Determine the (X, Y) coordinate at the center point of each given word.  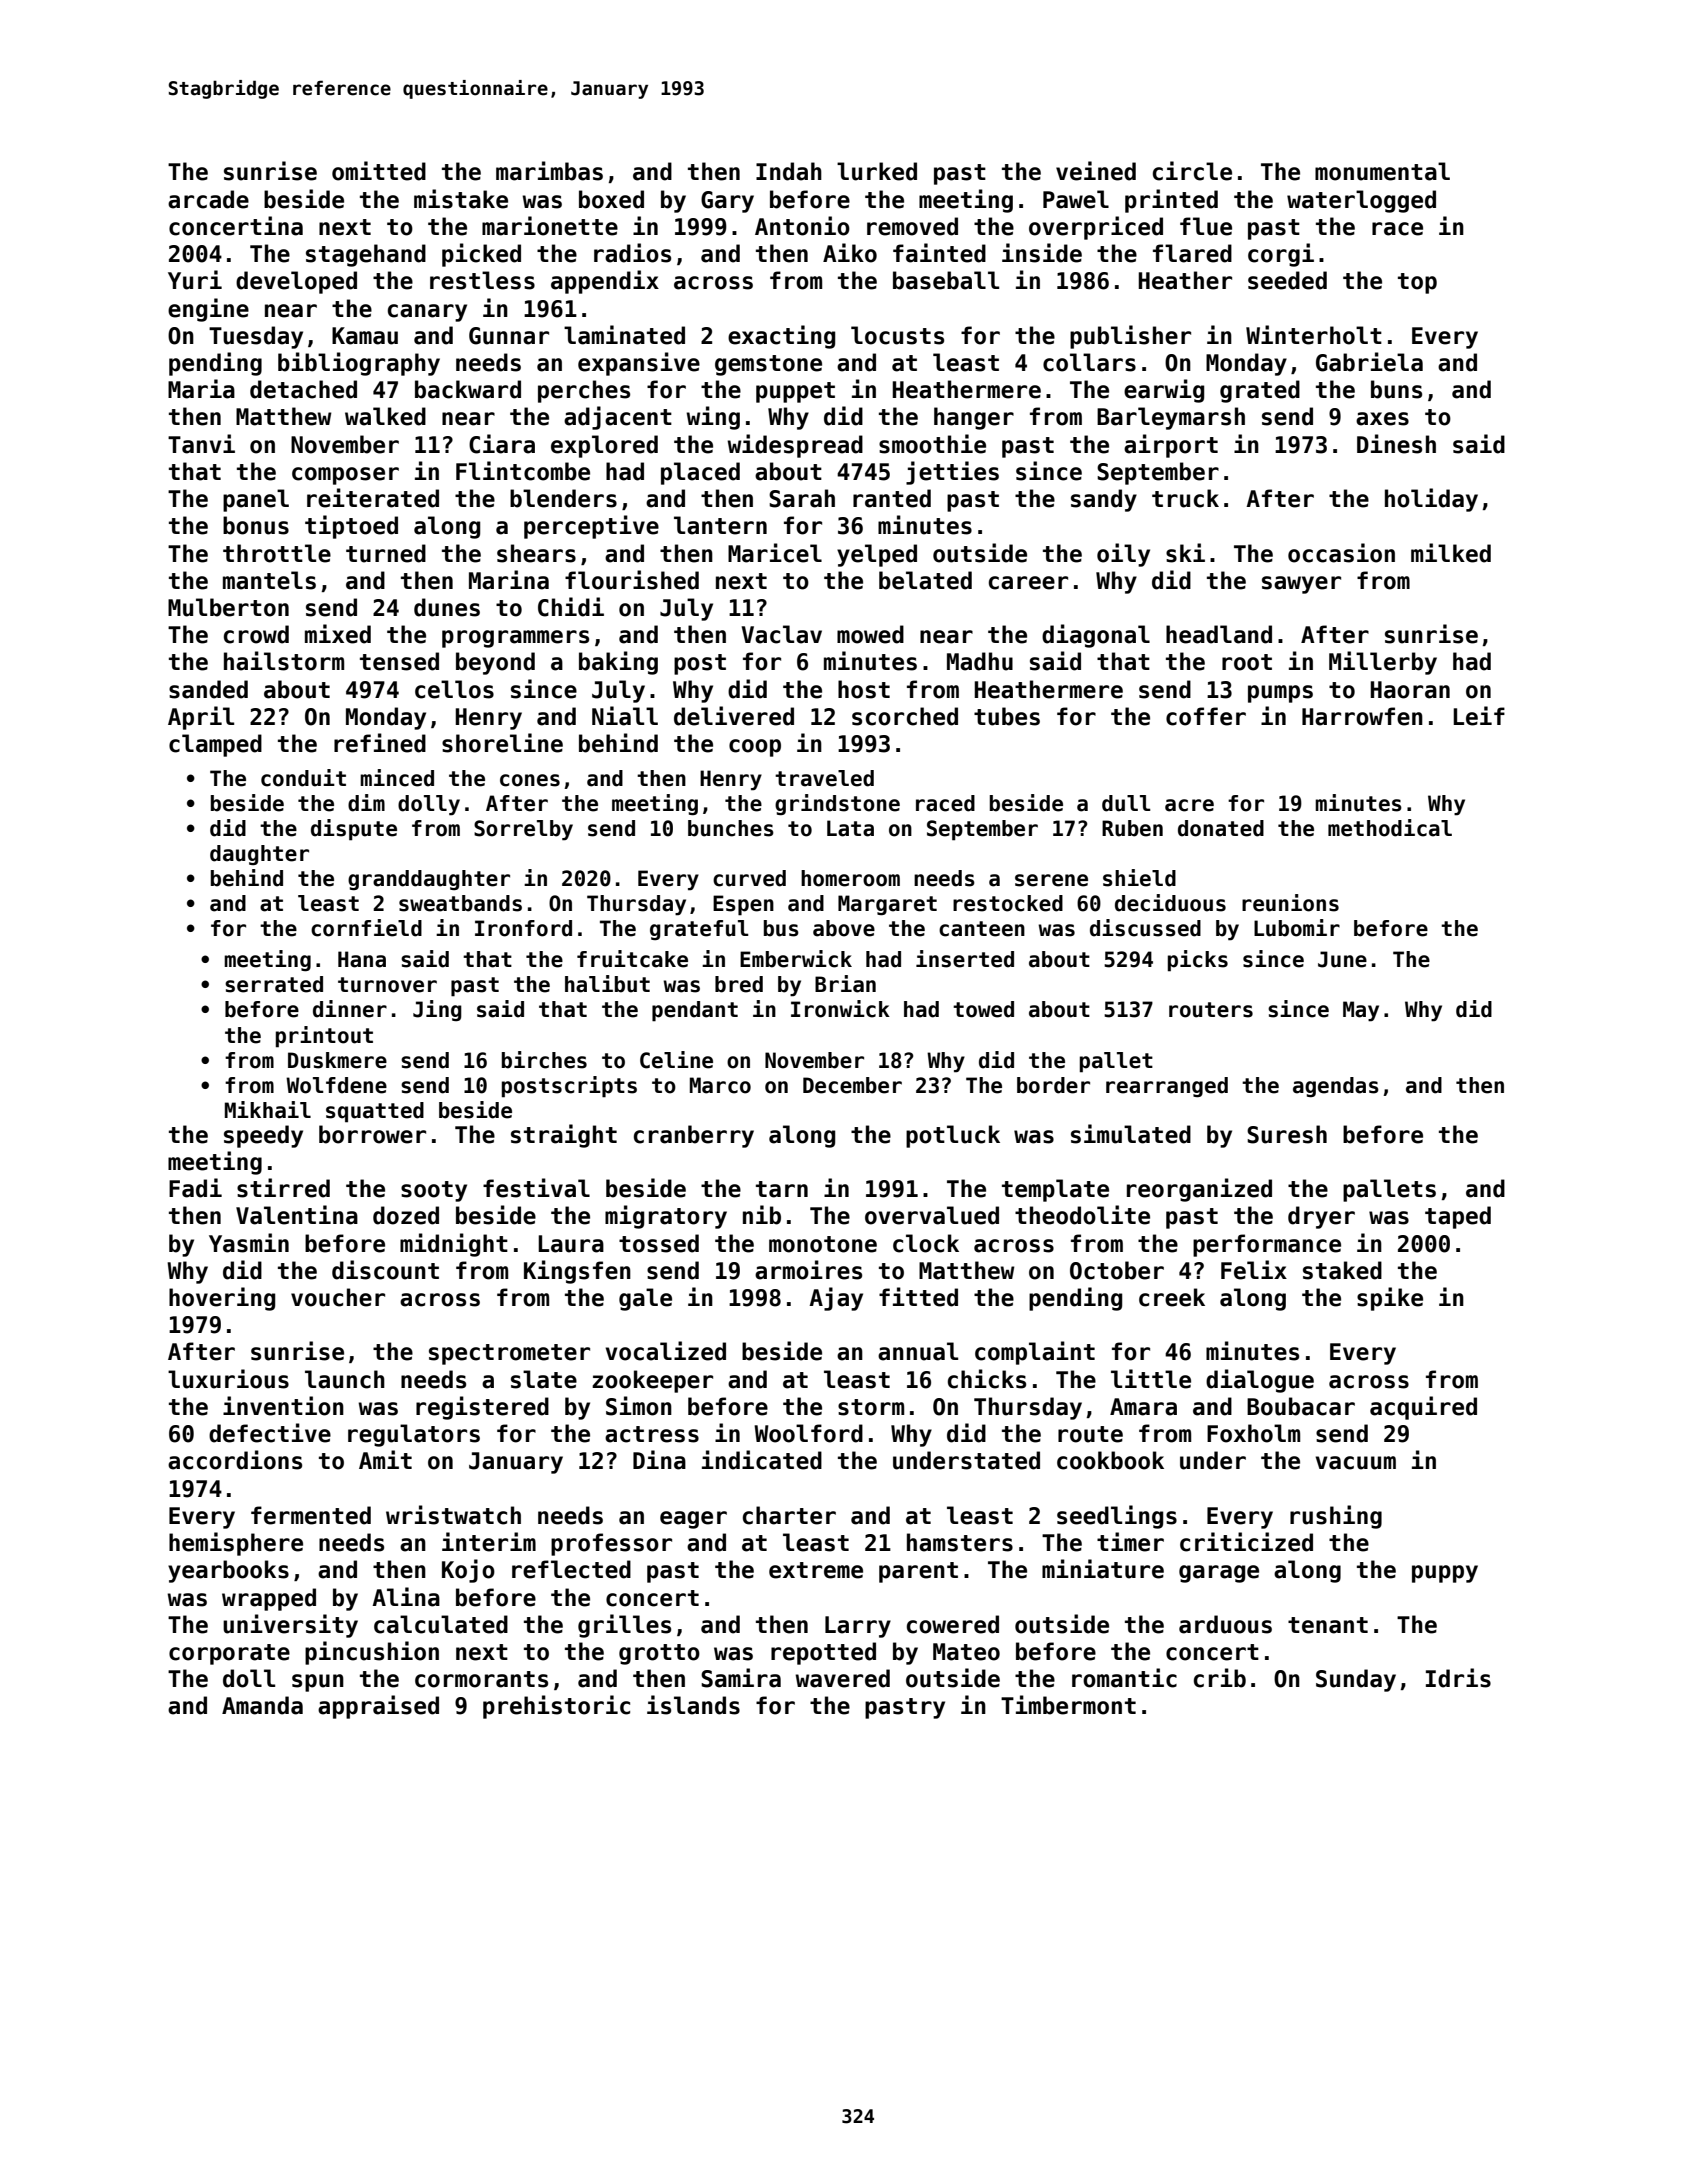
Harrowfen (1362, 716)
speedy (263, 1136)
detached (303, 389)
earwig (1164, 391)
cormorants (481, 1679)
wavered (842, 1678)
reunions (1290, 903)
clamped (215, 745)
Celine (676, 1060)
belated (925, 580)
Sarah (802, 498)
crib (1220, 1678)
